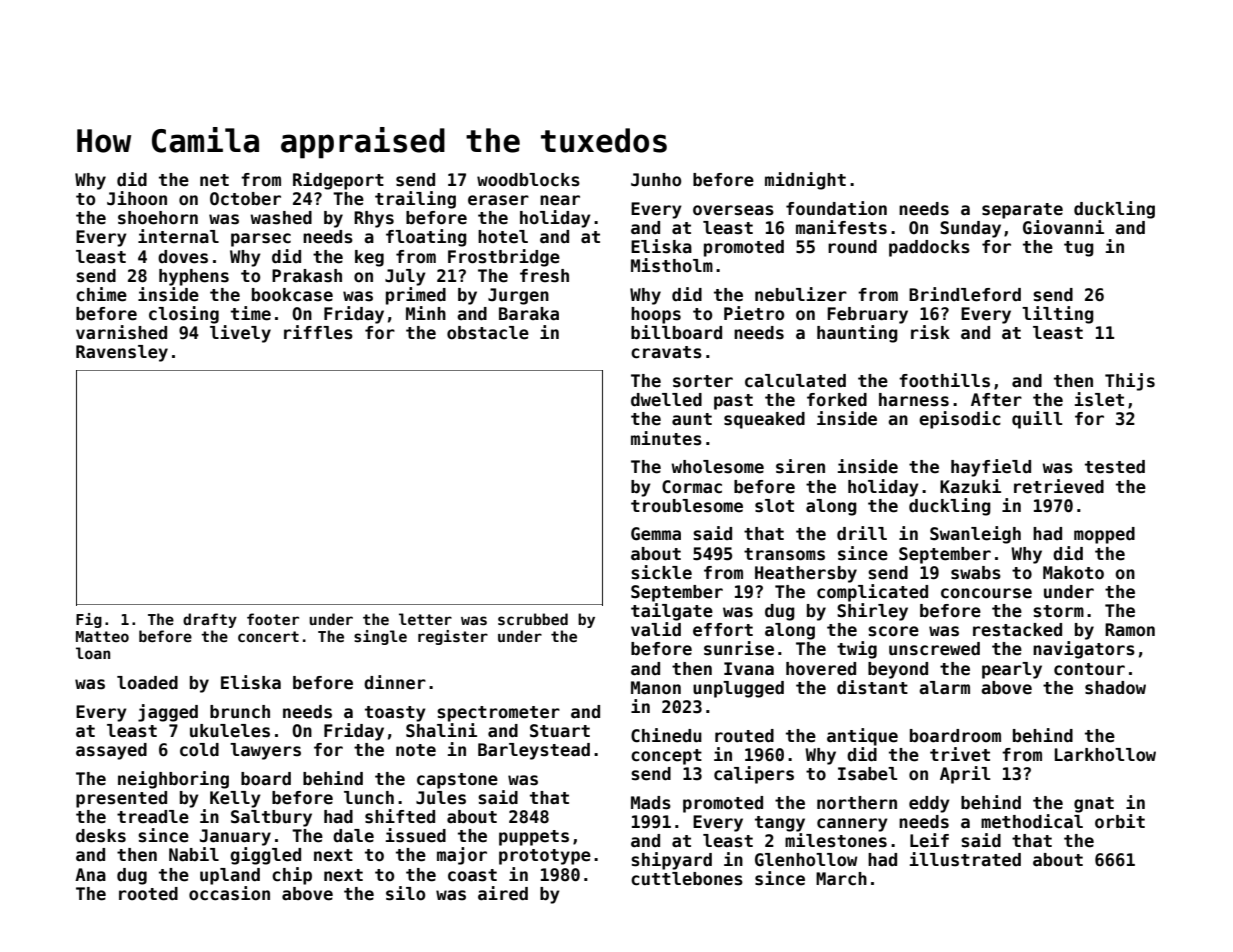 This screenshot has height=952, width=1233. What do you see at coordinates (210, 620) in the screenshot?
I see `drafty` at bounding box center [210, 620].
